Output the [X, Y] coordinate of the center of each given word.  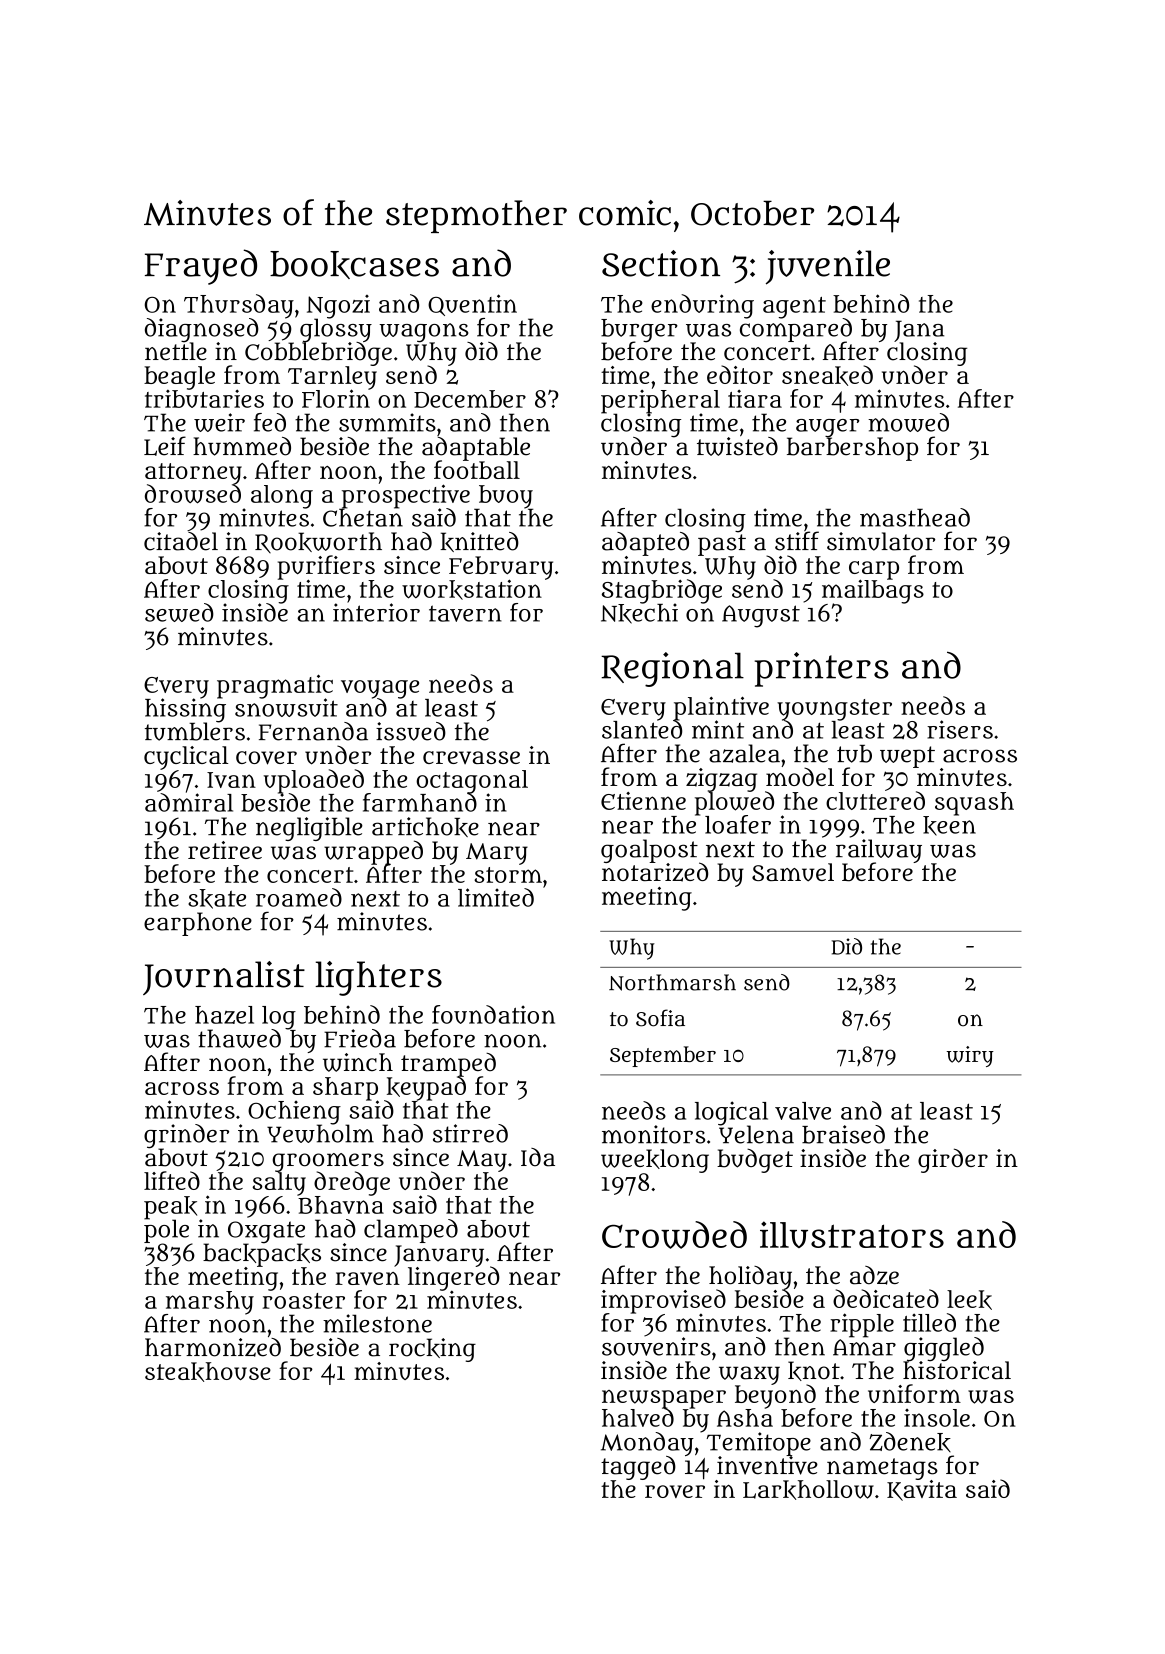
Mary [497, 854]
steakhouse [208, 1372]
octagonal [472, 781]
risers [960, 729]
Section [661, 263]
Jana [919, 331]
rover [675, 1491]
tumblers [195, 731]
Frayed [201, 267]
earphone [198, 924]
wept [907, 757]
